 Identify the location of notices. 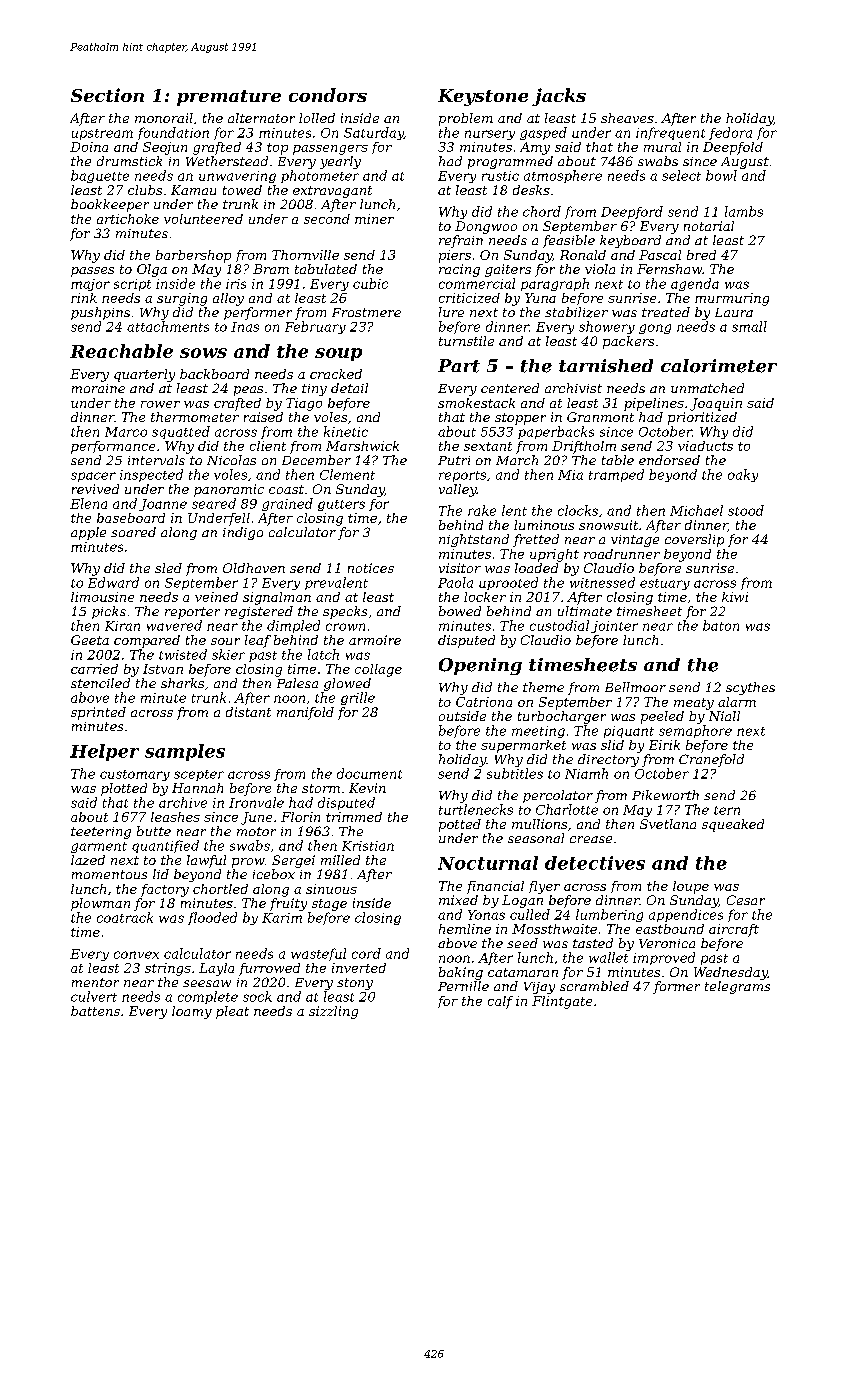
(371, 568).
